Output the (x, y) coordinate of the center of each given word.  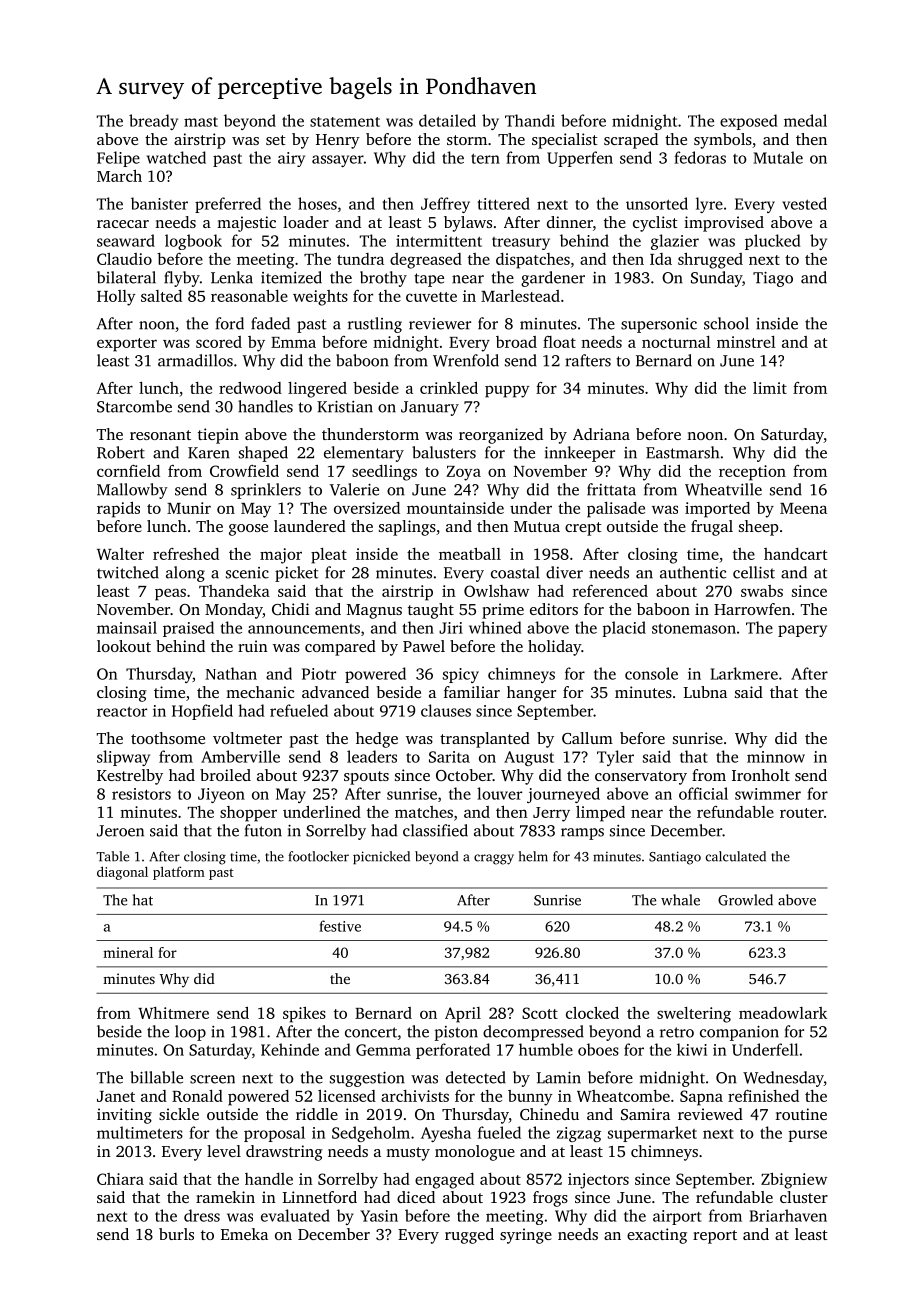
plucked (773, 242)
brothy (383, 279)
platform (179, 873)
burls (176, 1234)
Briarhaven (788, 1215)
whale (680, 900)
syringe (526, 1236)
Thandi (530, 120)
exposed (749, 122)
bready (153, 122)
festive (340, 926)
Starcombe (134, 406)
